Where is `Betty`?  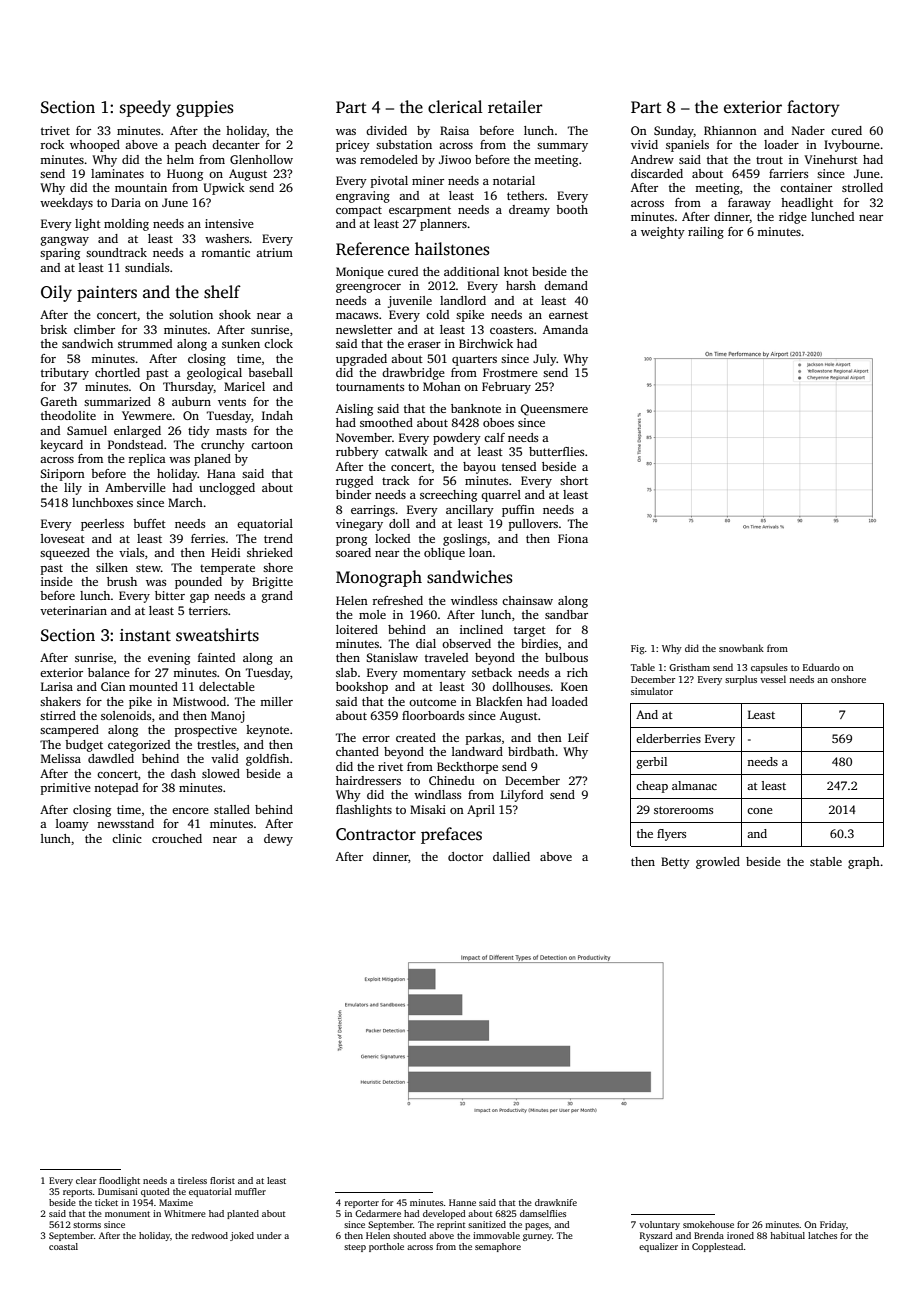
Betty is located at coordinates (675, 863).
